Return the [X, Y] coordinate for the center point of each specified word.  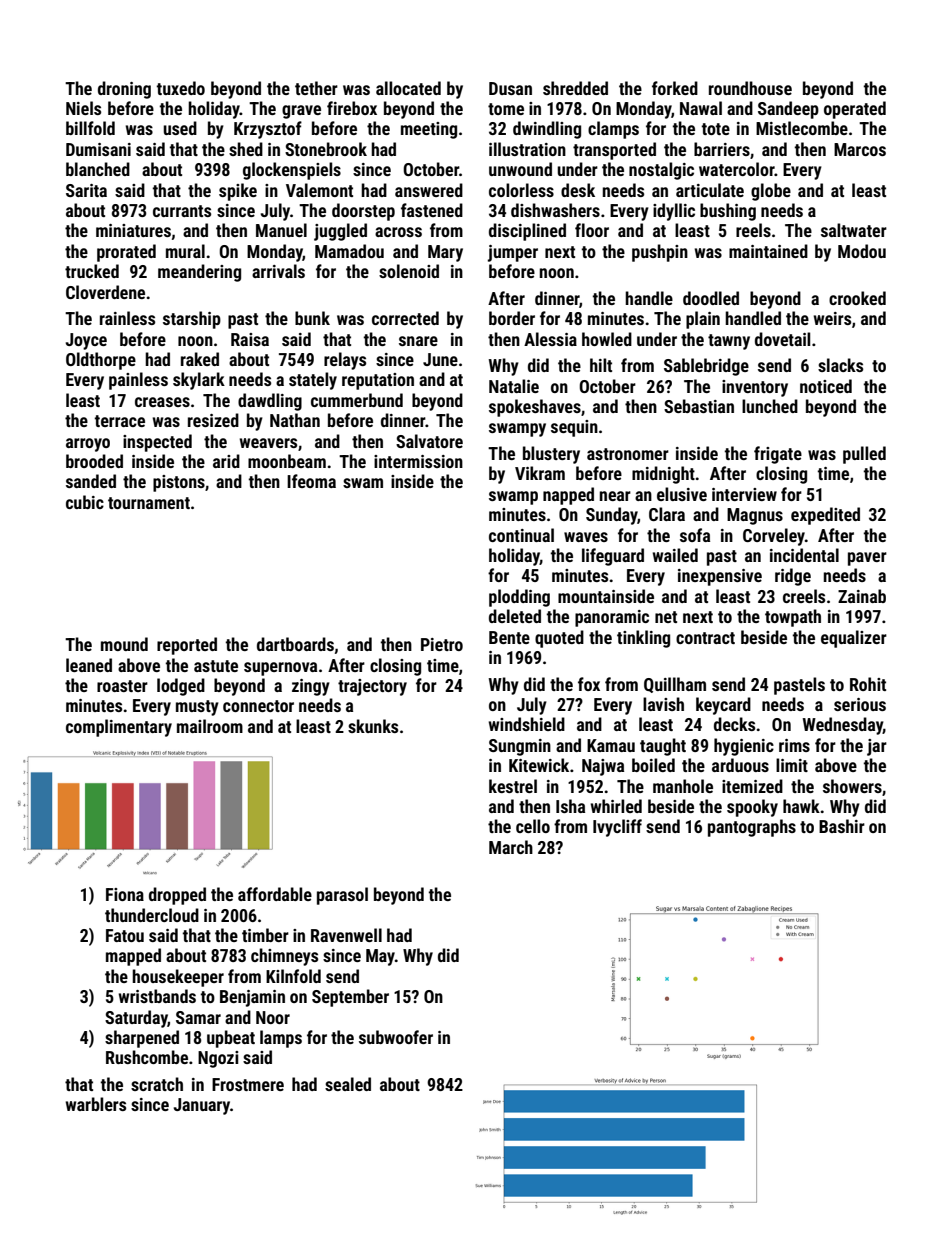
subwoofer [396, 1037]
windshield [527, 724]
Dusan [510, 88]
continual [521, 535]
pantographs [752, 828]
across [398, 232]
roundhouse [750, 88]
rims [794, 745]
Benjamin [252, 998]
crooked [857, 298]
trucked [92, 271]
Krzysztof [268, 130]
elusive [682, 494]
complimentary [119, 728]
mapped [133, 957]
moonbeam [287, 461]
